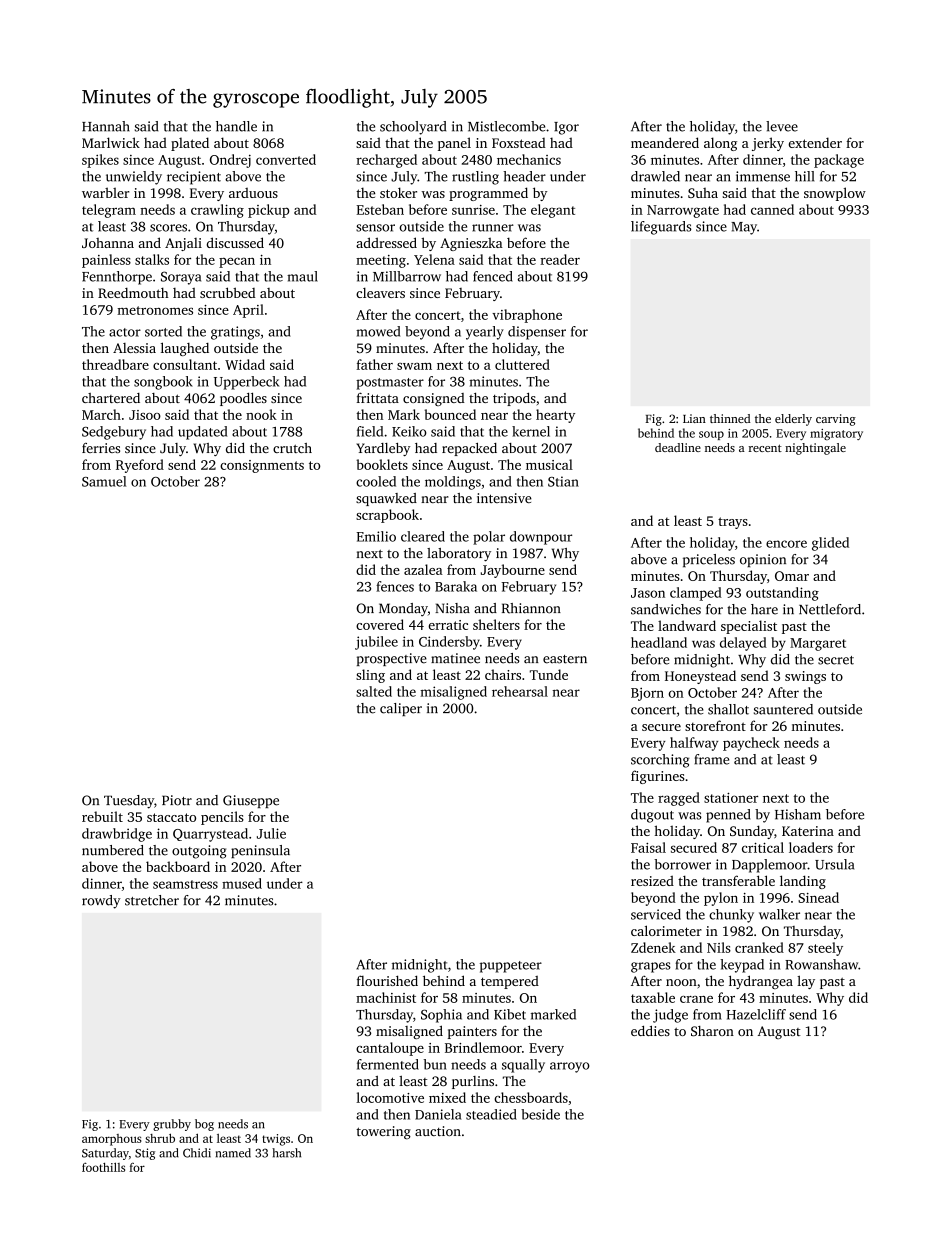 The image size is (952, 1233). Describe the element at coordinates (540, 1114) in the image. I see `beside` at that location.
